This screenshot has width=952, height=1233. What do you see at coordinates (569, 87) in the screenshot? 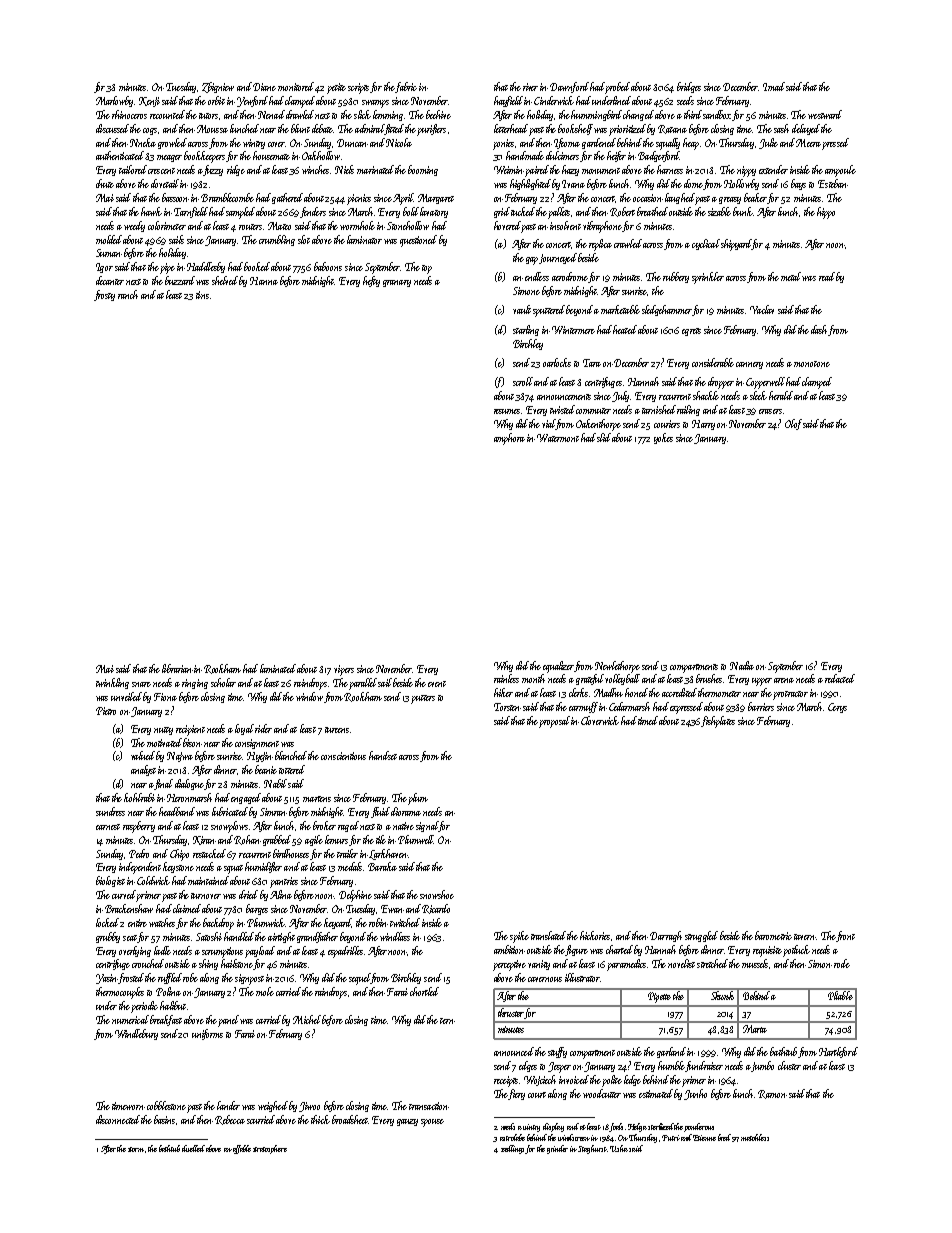
I see `Dawnford` at bounding box center [569, 87].
